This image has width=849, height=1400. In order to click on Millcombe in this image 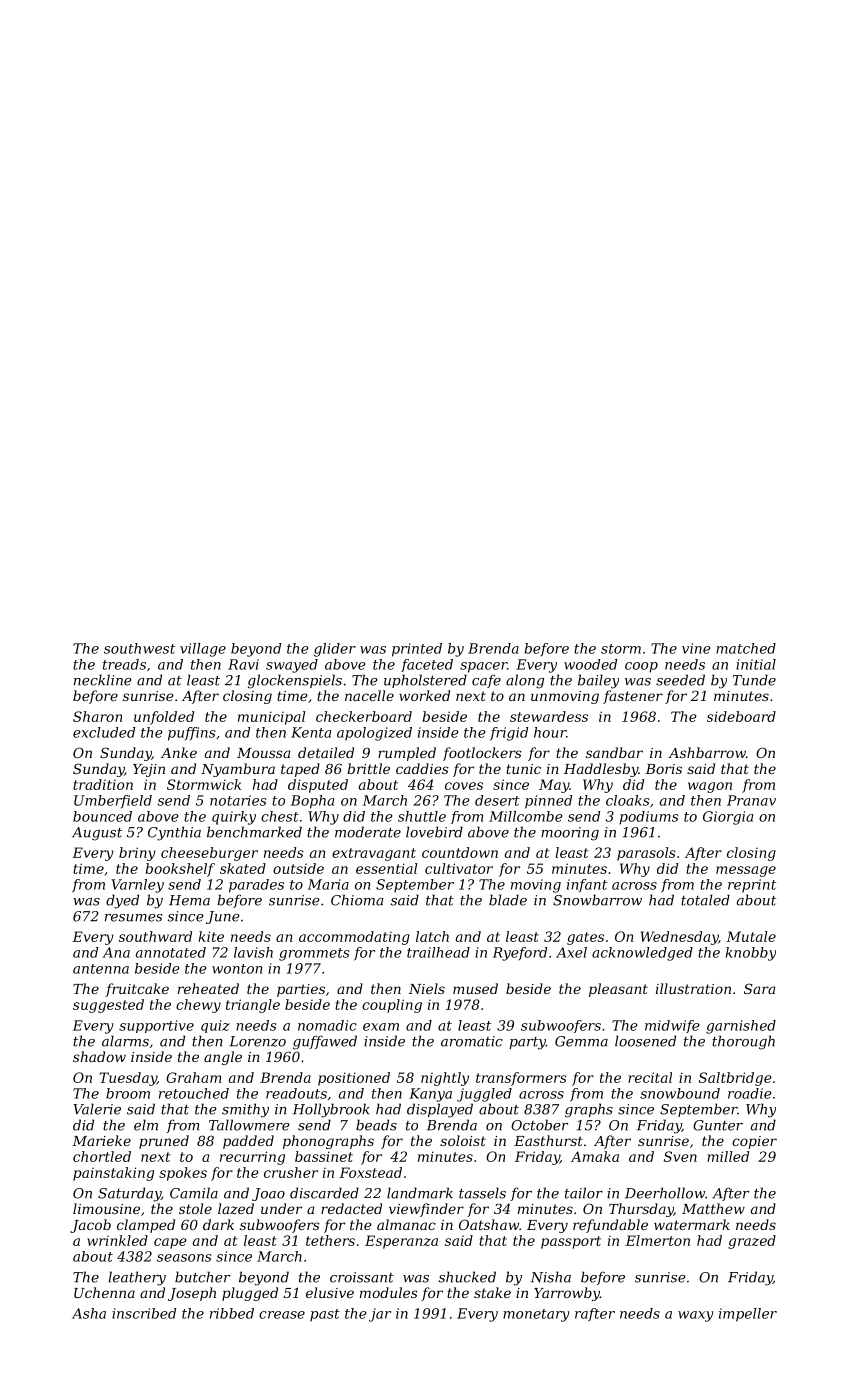, I will do `click(525, 816)`.
